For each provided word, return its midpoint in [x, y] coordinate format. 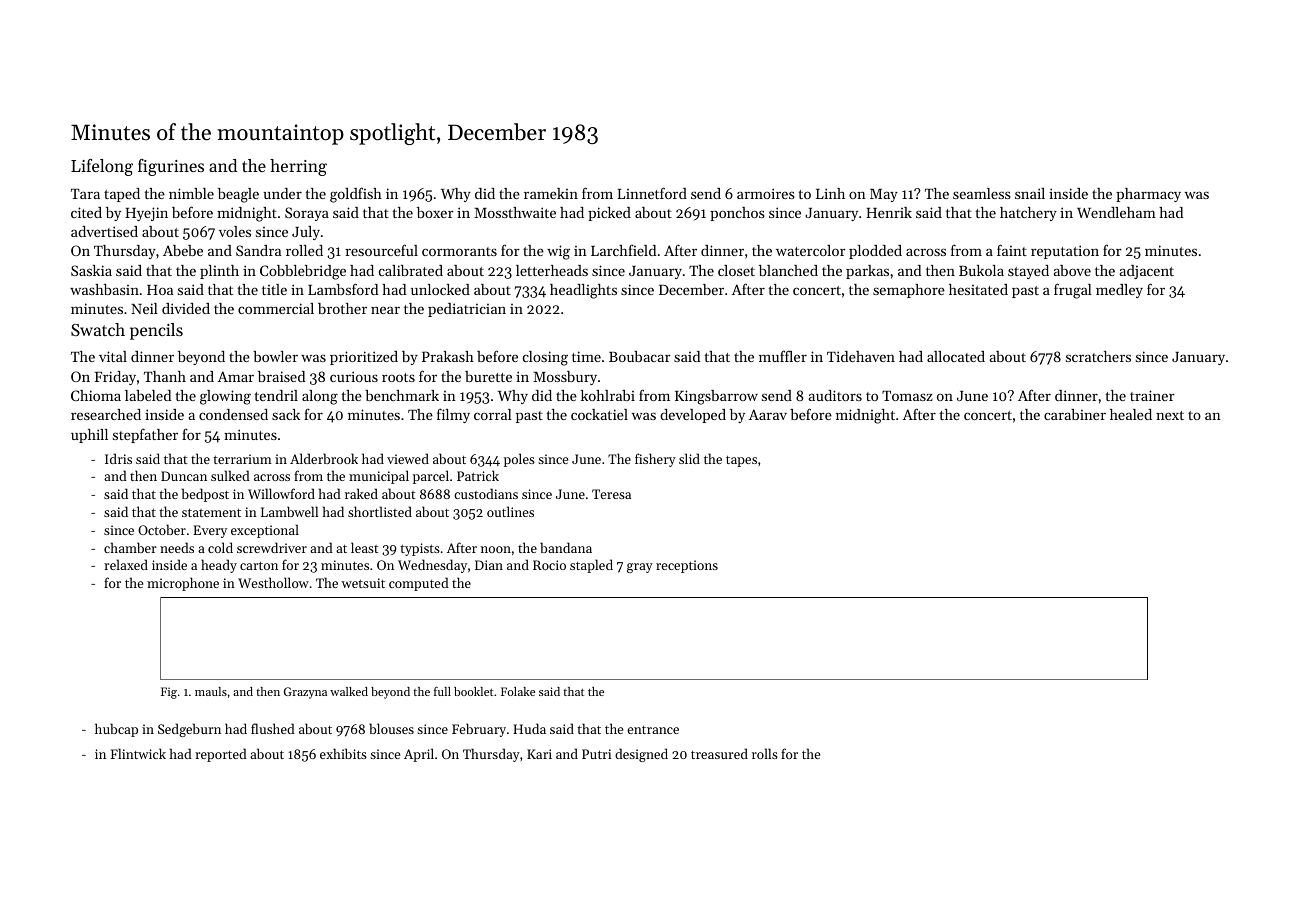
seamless [982, 193]
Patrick [478, 475]
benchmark [402, 395]
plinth [219, 272]
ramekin [551, 193]
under [282, 193]
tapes [741, 461]
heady [219, 566]
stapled [591, 566]
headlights [583, 291]
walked [349, 691]
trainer [1152, 395]
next [1170, 415]
